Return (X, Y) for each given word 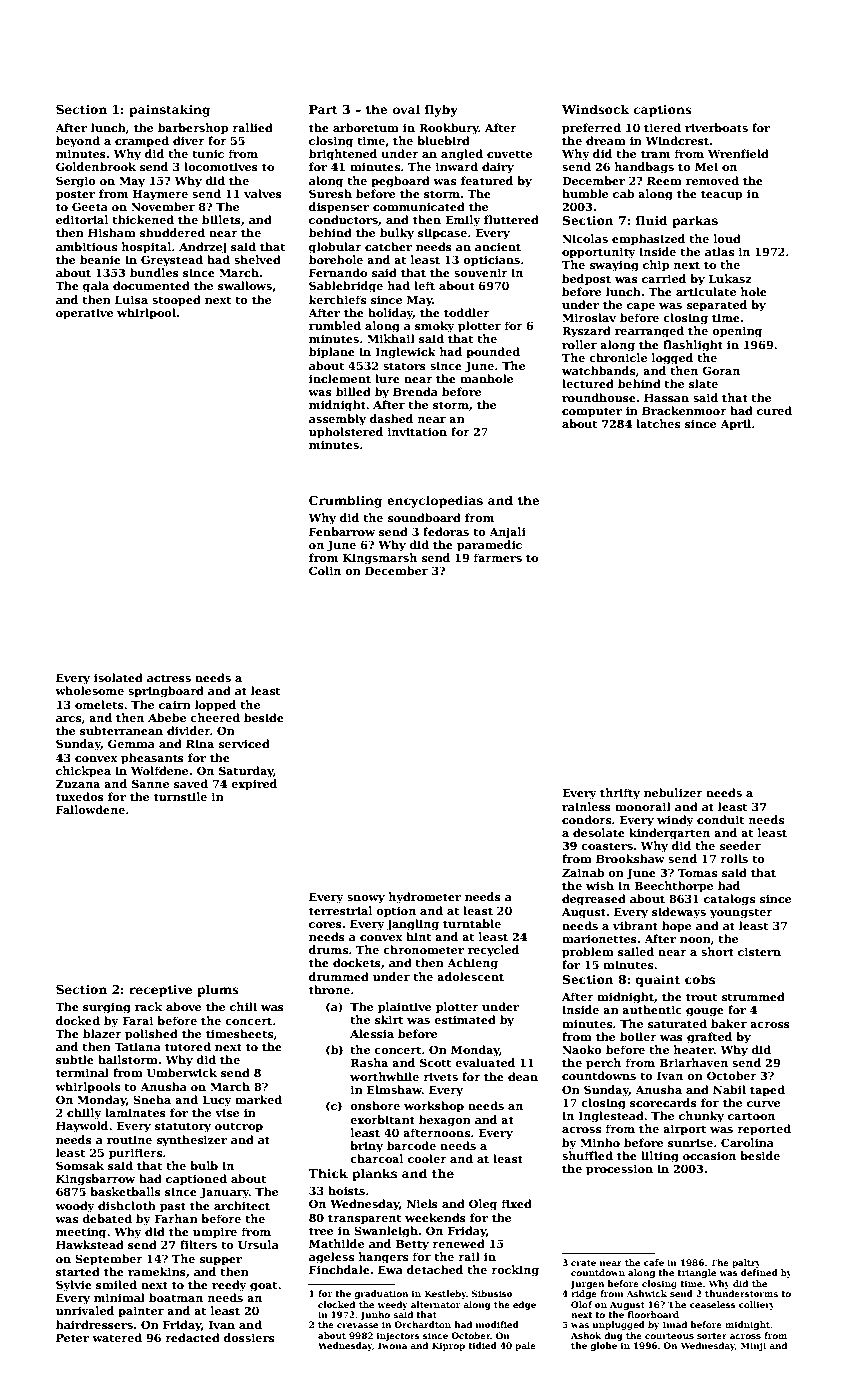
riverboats (716, 127)
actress (169, 678)
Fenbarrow (342, 531)
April (735, 425)
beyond (78, 142)
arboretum (366, 127)
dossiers (249, 1337)
